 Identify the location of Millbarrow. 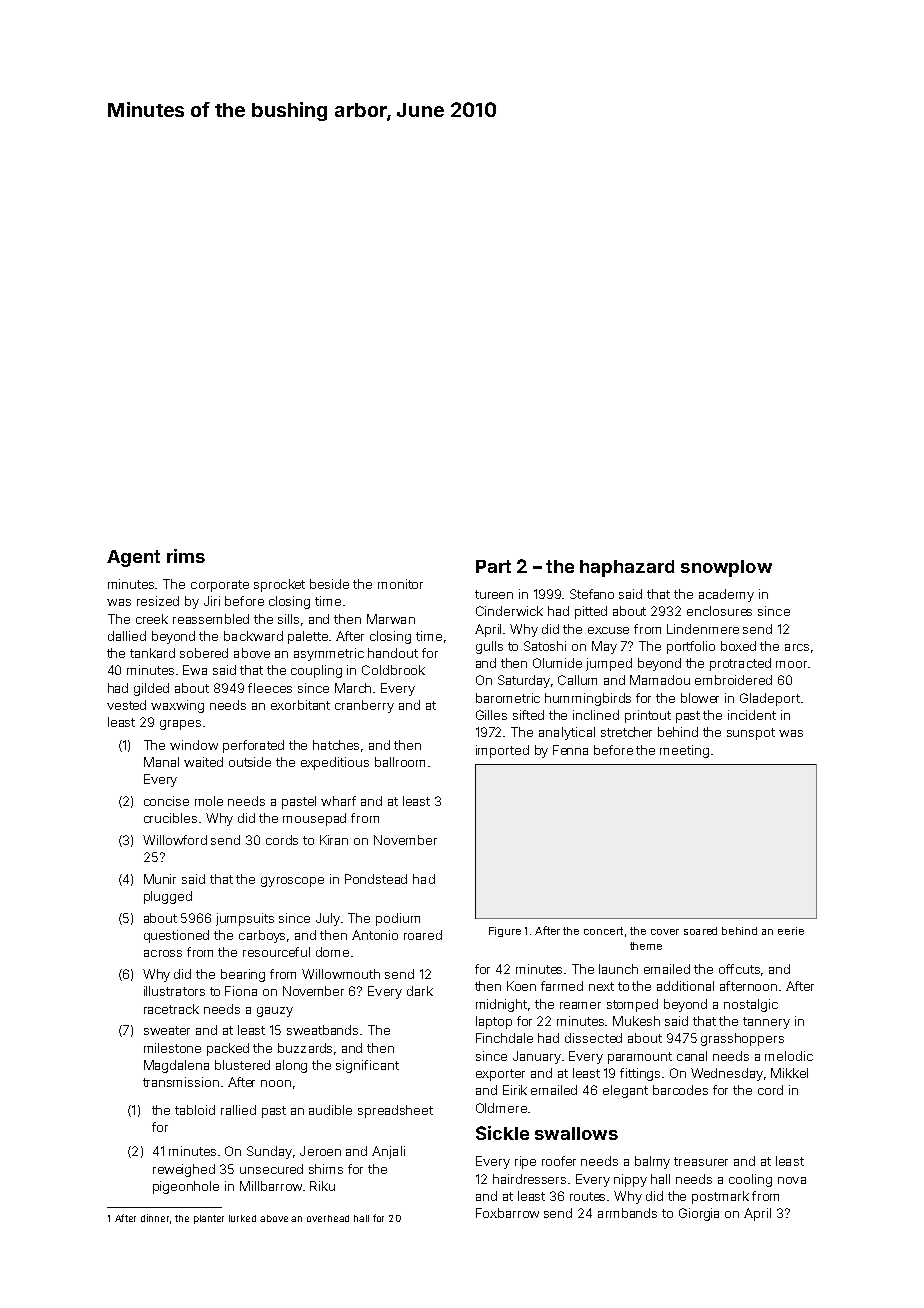
(271, 1186).
